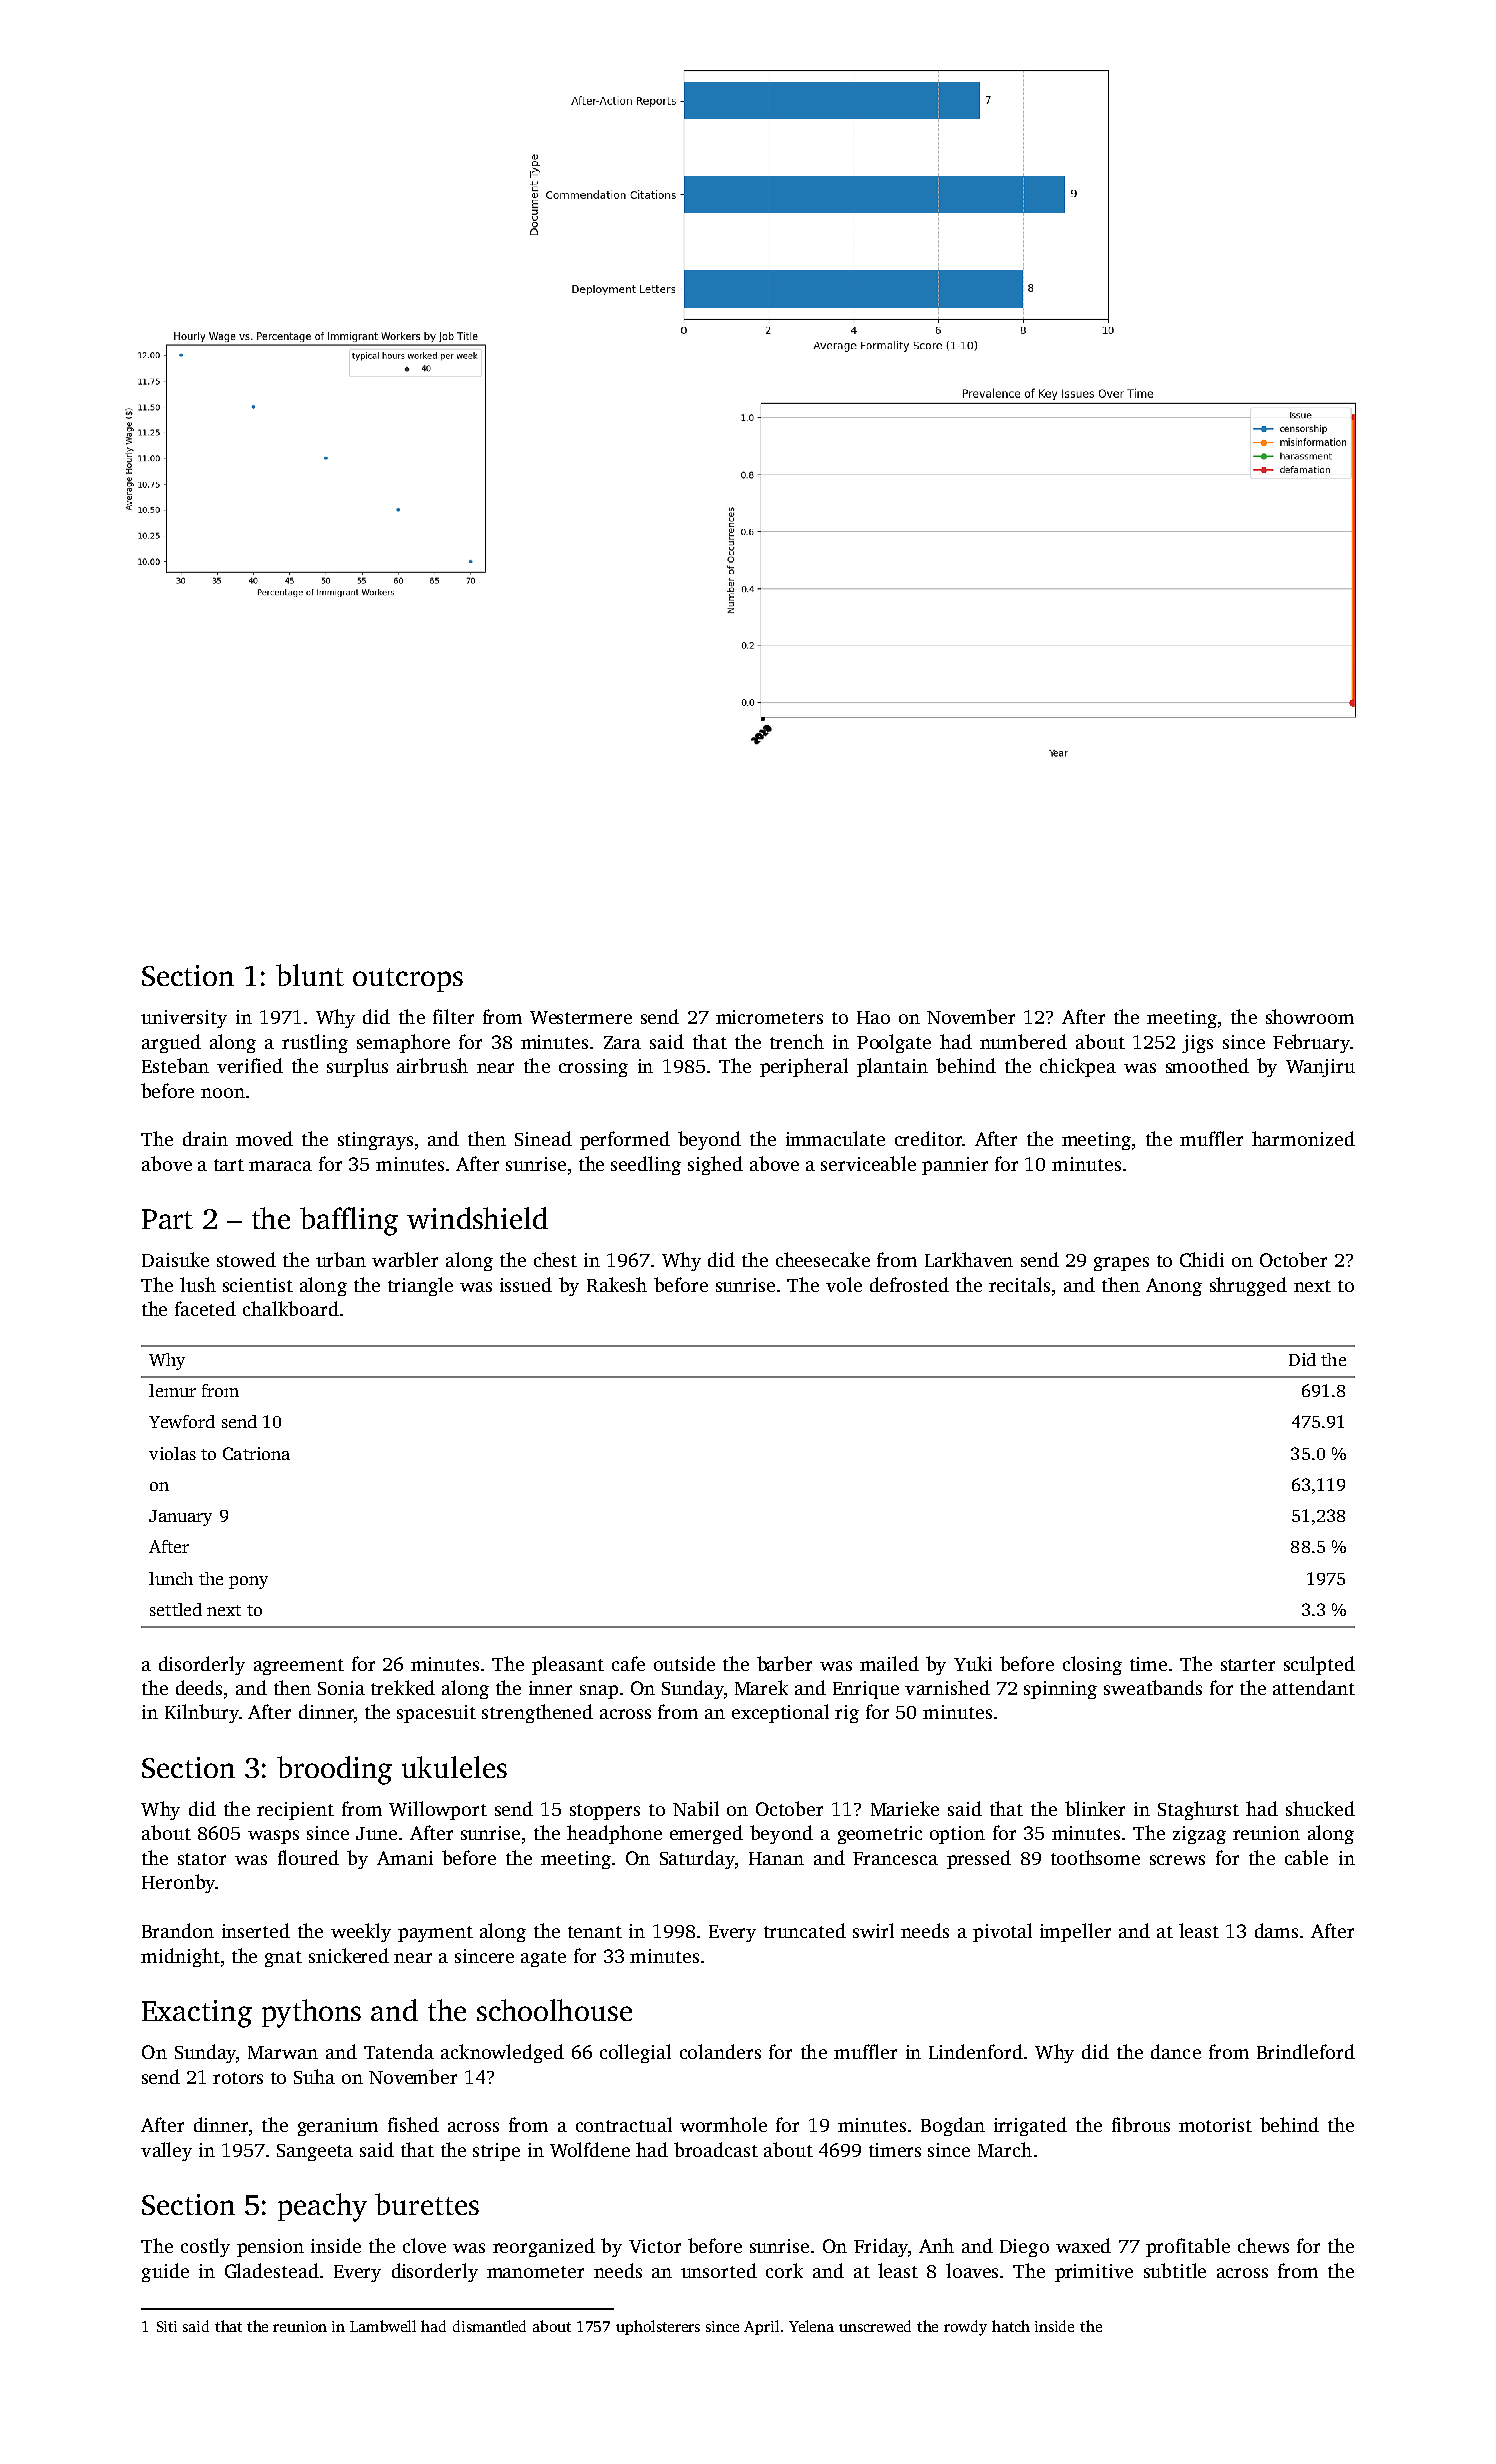 The image size is (1496, 2464). I want to click on university, so click(184, 1019).
